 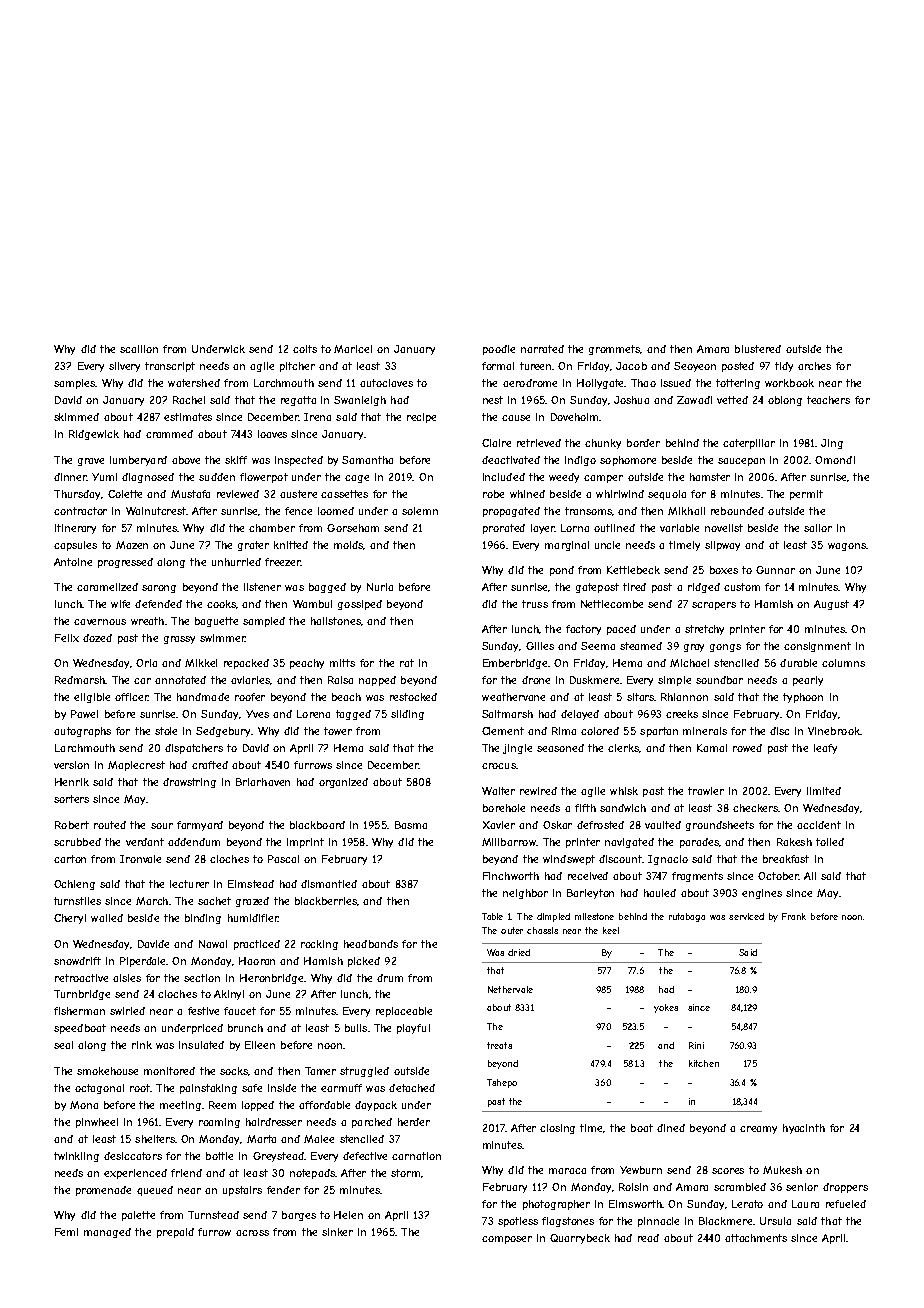 What do you see at coordinates (502, 1083) in the page?
I see `Tshepo` at bounding box center [502, 1083].
